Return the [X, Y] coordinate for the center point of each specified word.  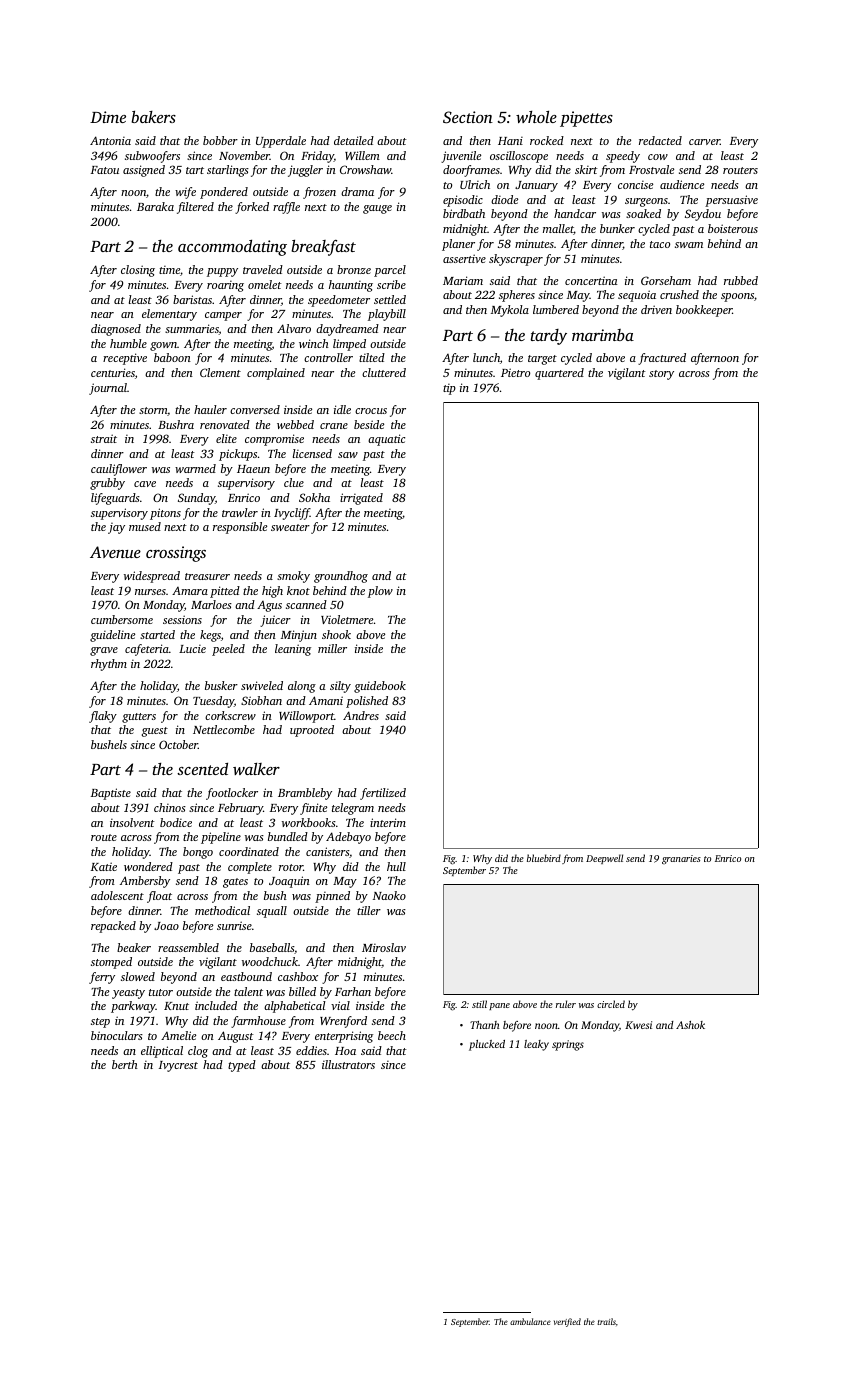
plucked [487, 1045]
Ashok [690, 1025]
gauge [377, 209]
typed [242, 1066]
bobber [220, 140]
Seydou [703, 215]
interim [388, 822]
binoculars [117, 1035]
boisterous [733, 228]
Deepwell [604, 859]
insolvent [132, 822]
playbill [387, 315]
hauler [210, 409]
